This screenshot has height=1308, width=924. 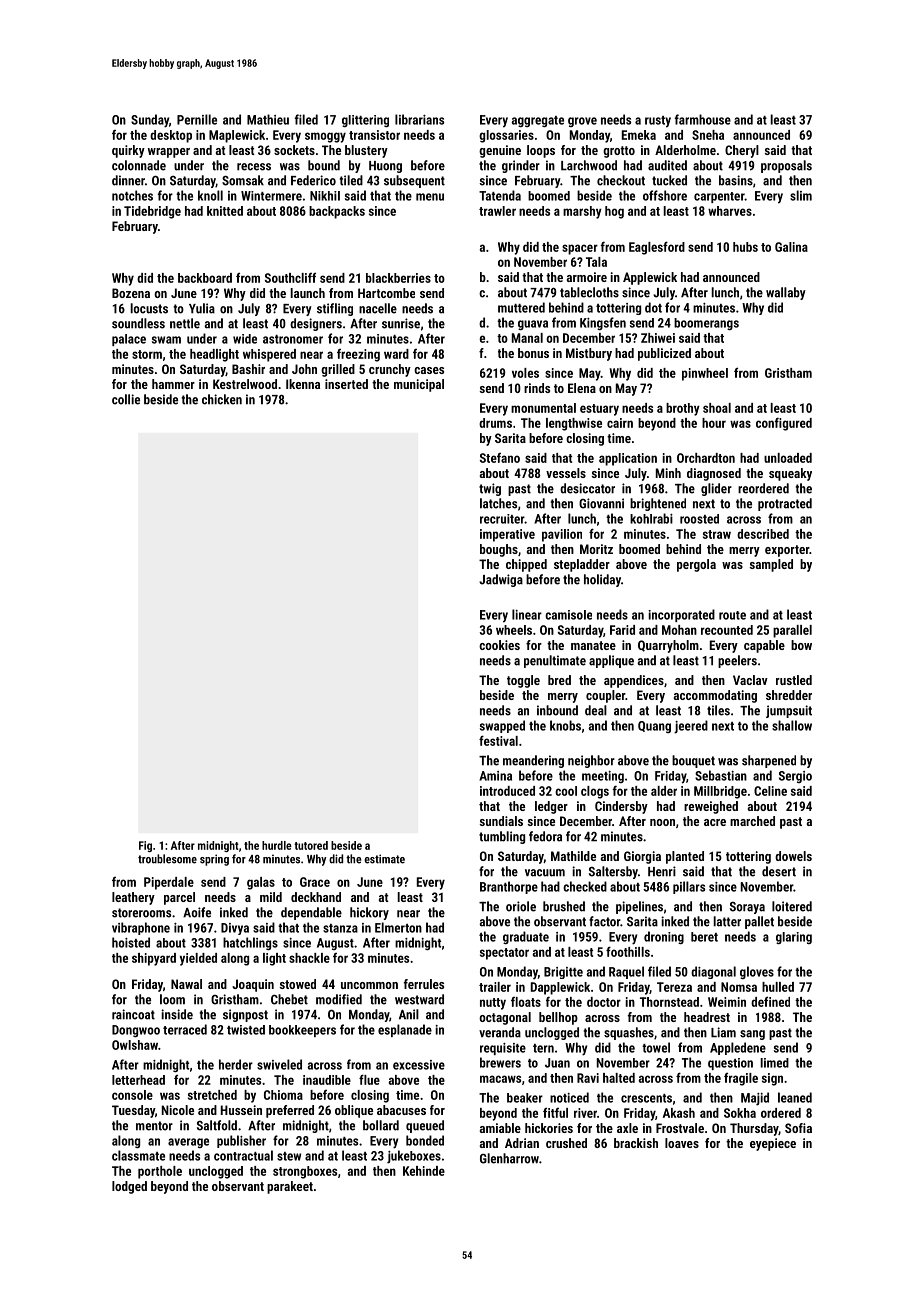 What do you see at coordinates (419, 119) in the screenshot?
I see `librarians` at bounding box center [419, 119].
